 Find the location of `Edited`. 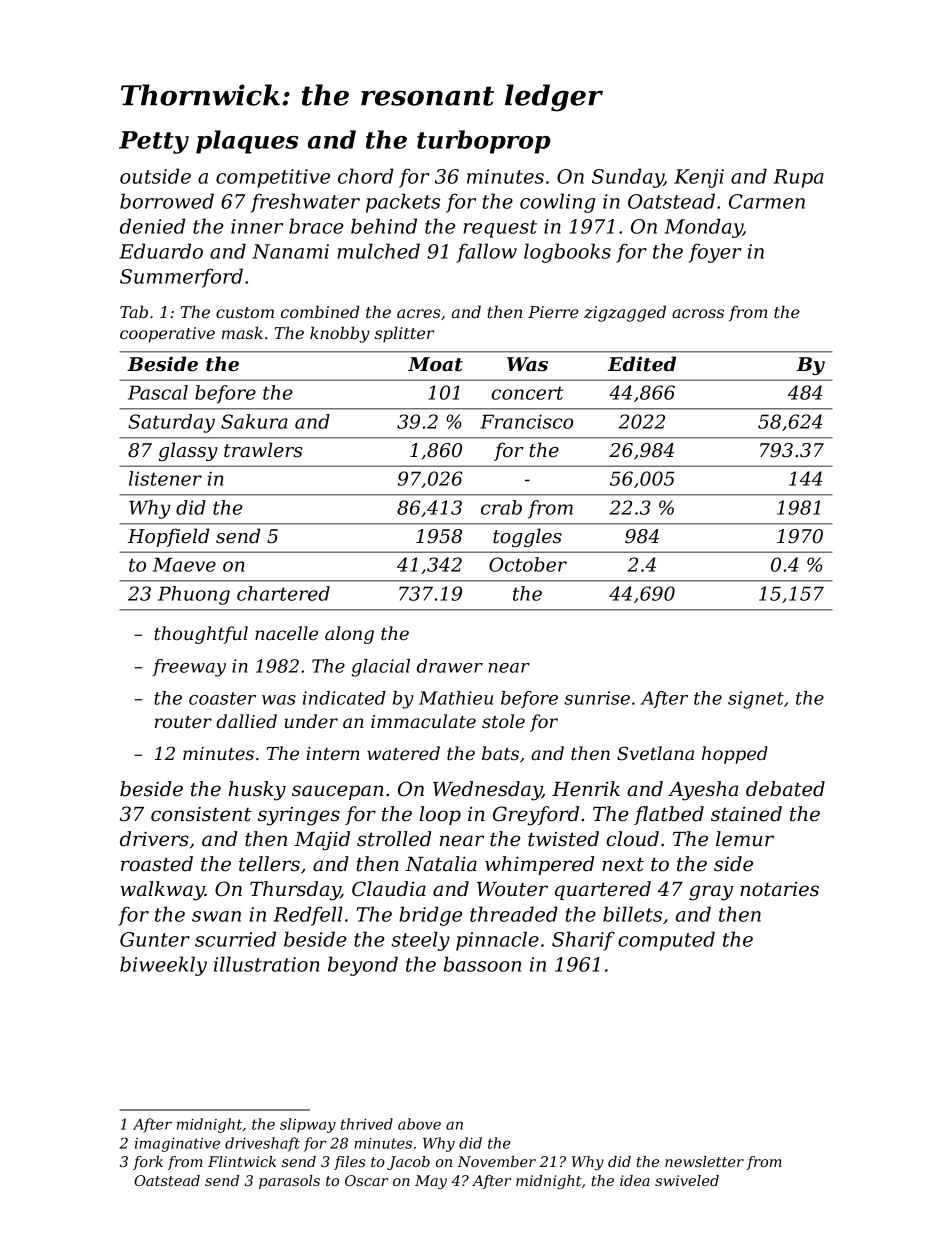

Edited is located at coordinates (642, 364).
